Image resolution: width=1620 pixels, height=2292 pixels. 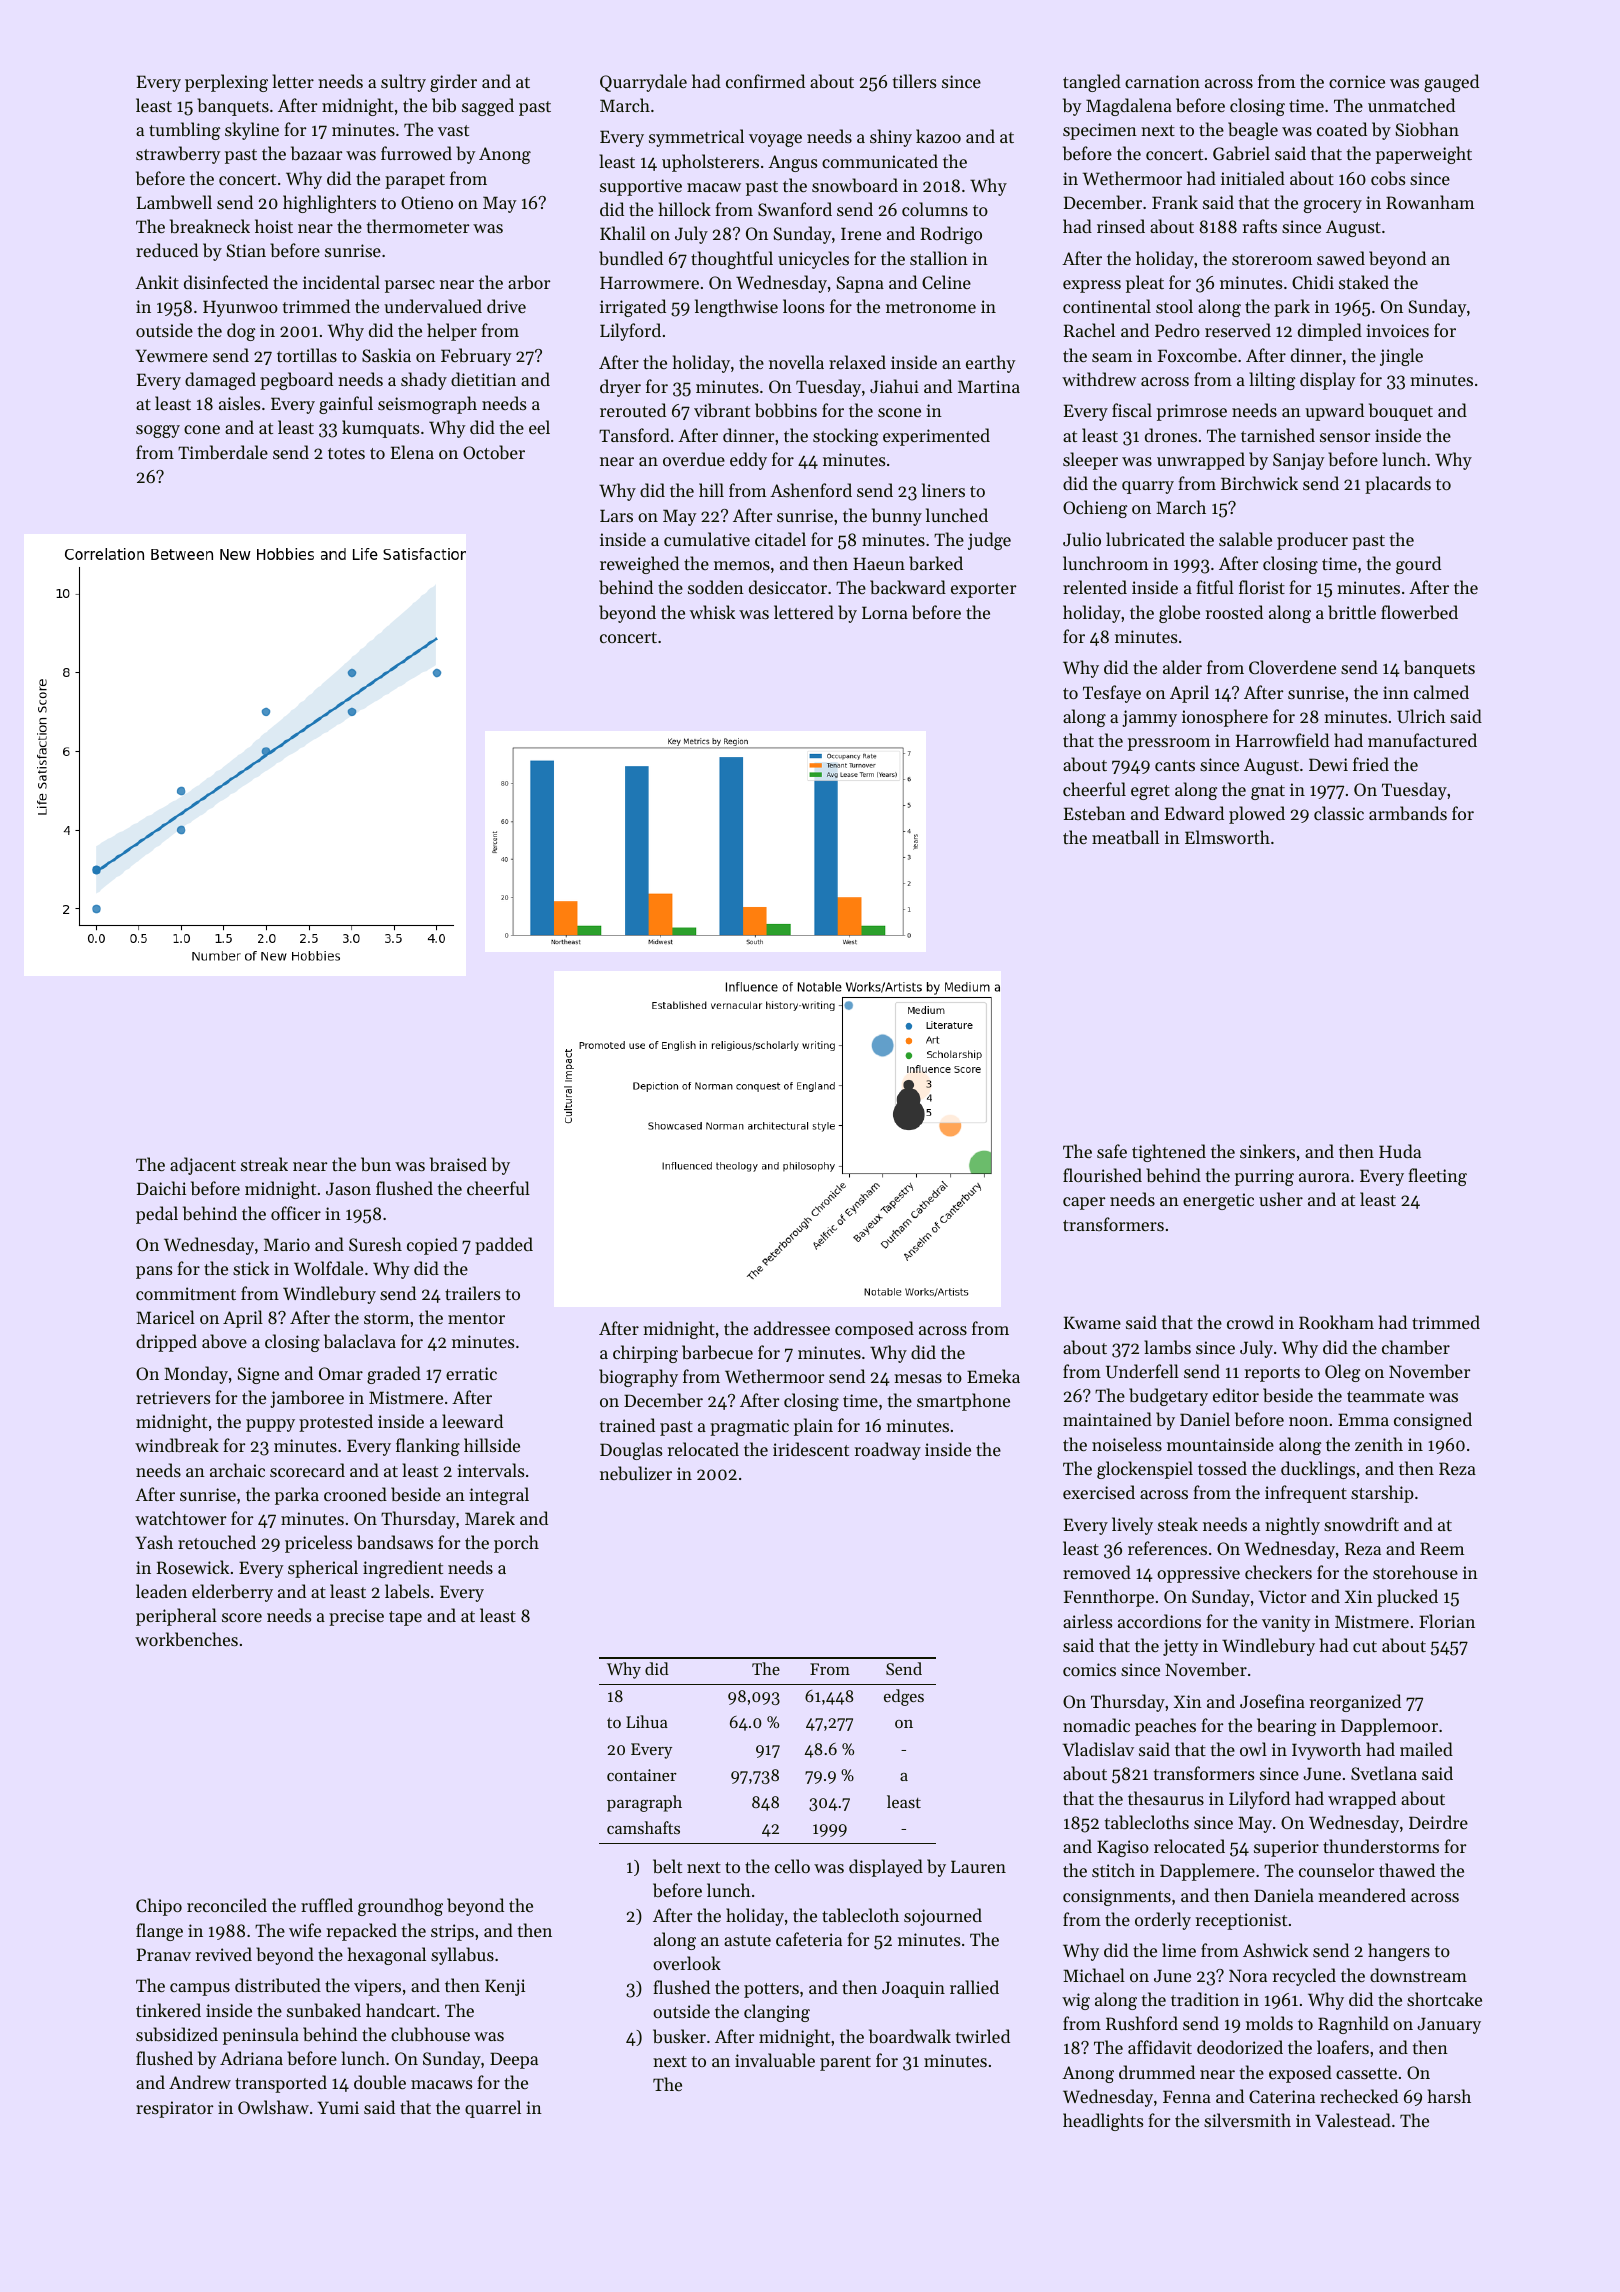 What do you see at coordinates (360, 1341) in the screenshot?
I see `balaclava` at bounding box center [360, 1341].
